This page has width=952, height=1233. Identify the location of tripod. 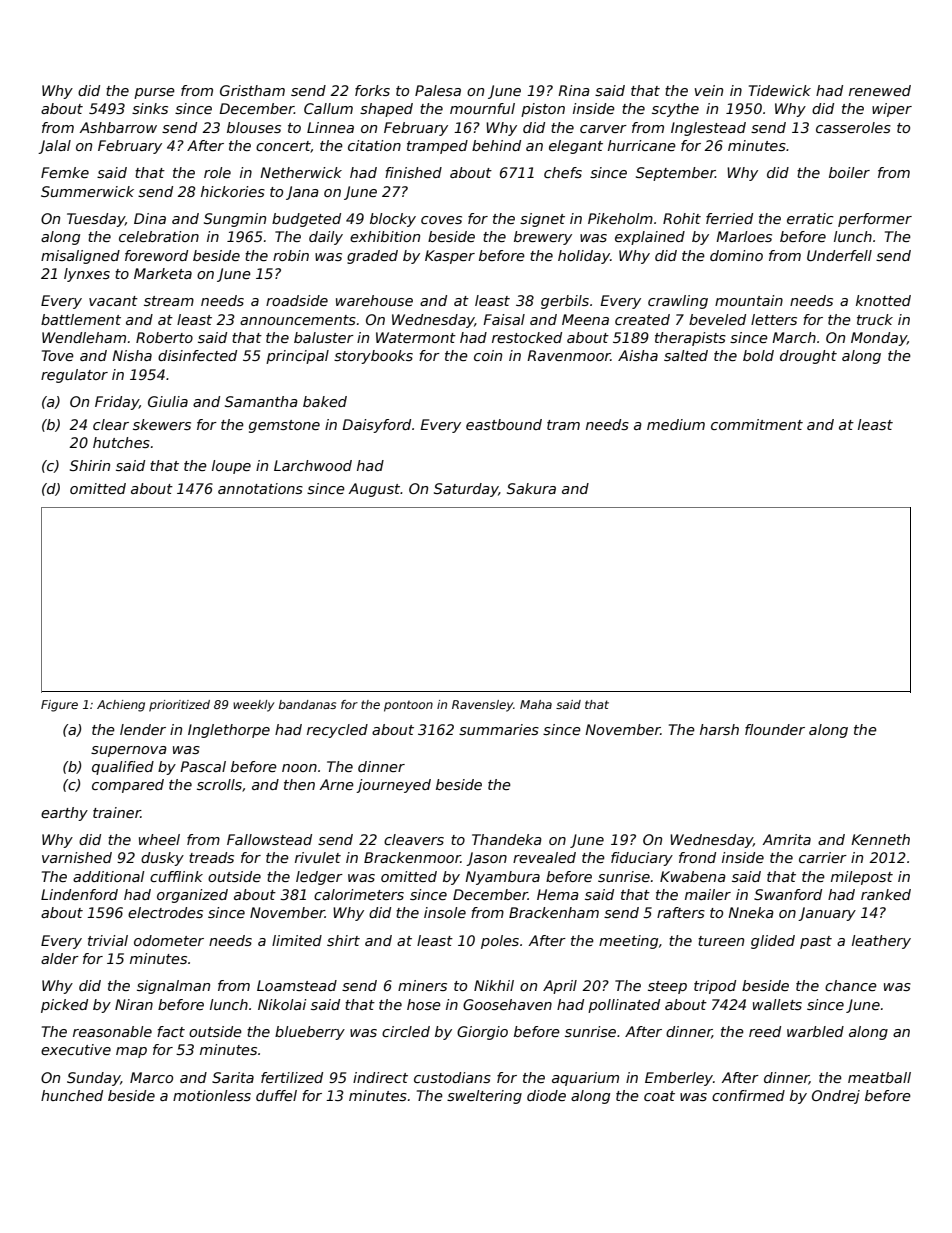
(715, 987).
